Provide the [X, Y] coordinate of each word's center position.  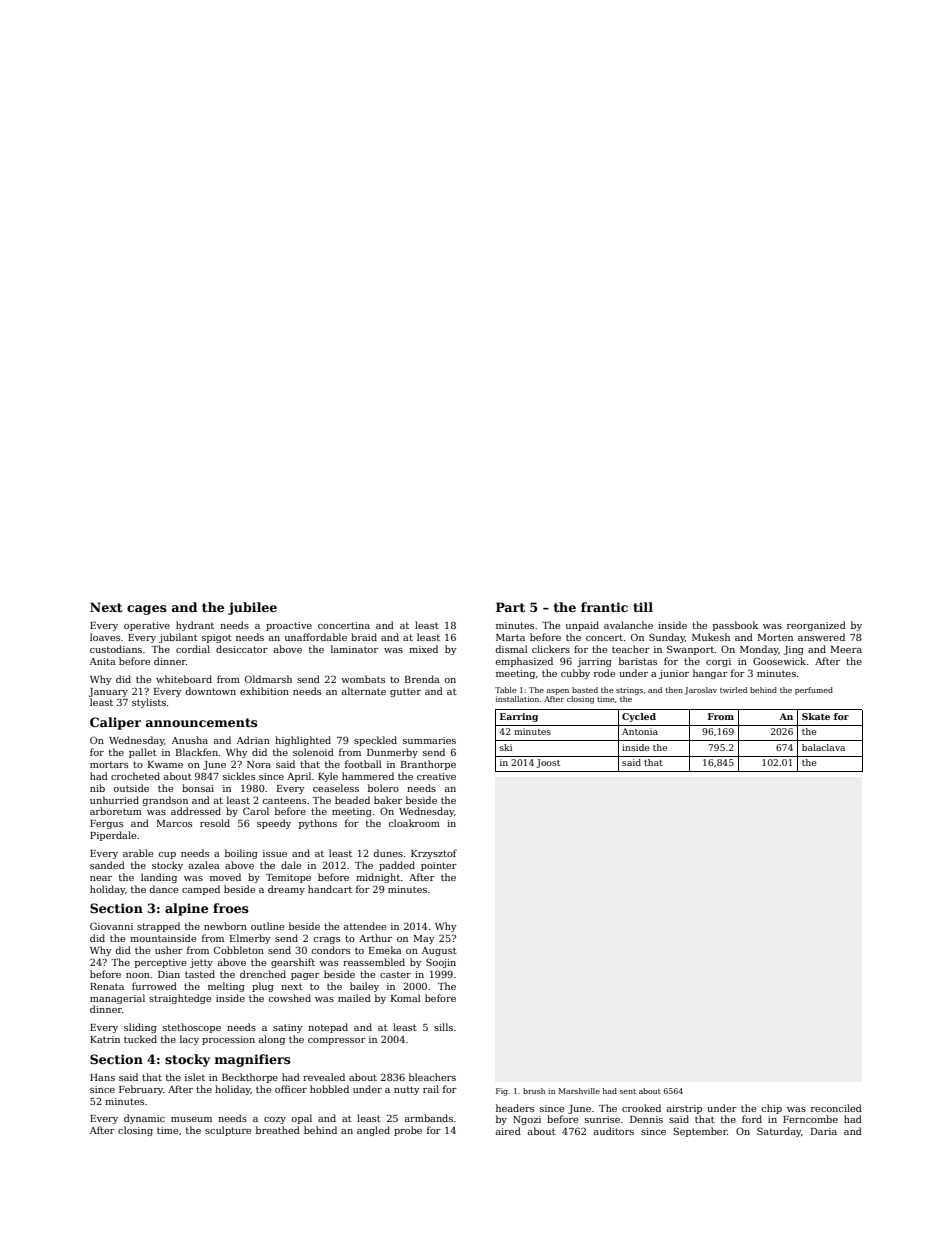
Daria [824, 1131]
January [108, 692]
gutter [405, 692]
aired [508, 1131]
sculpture [228, 1131]
